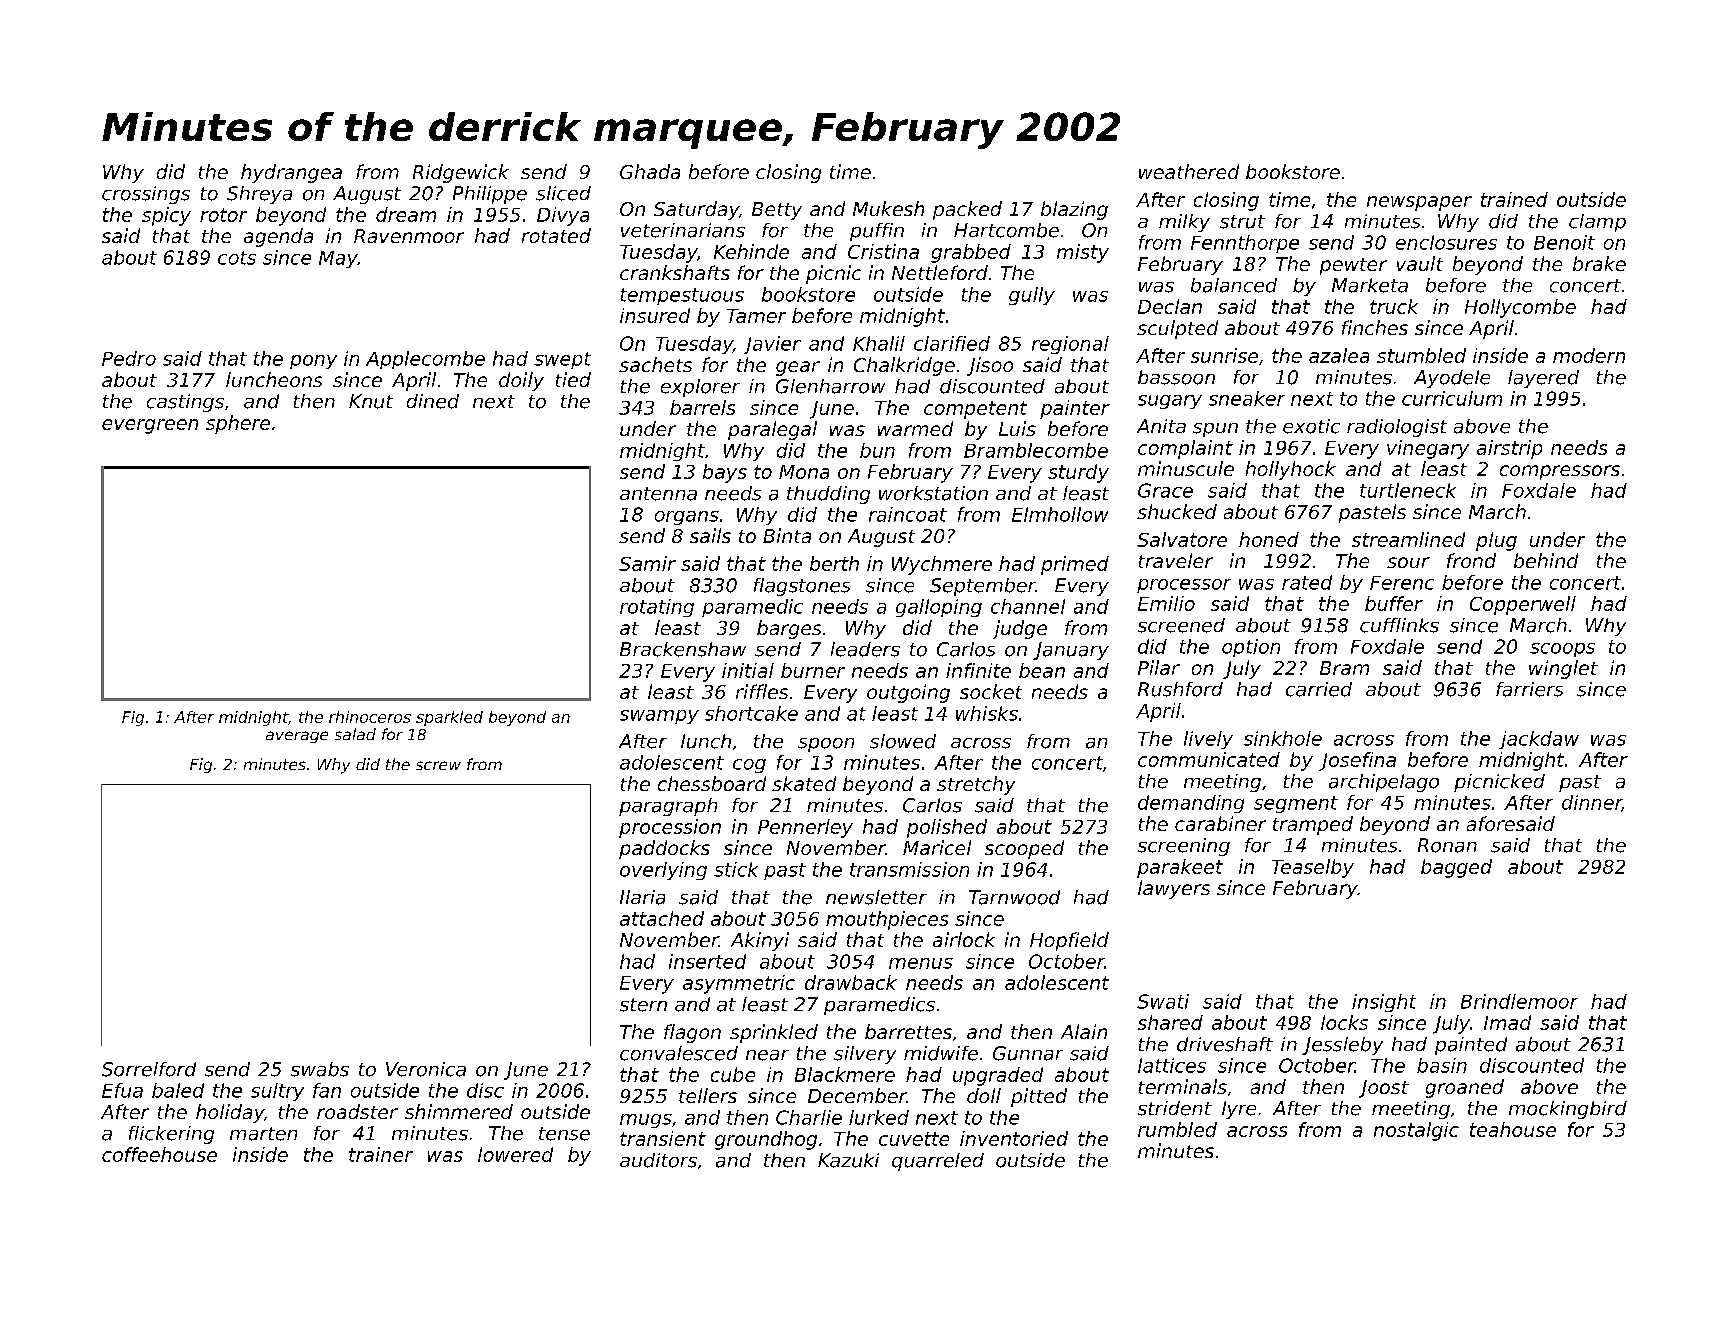 The image size is (1728, 1335). Describe the element at coordinates (1456, 868) in the image. I see `bagged` at that location.
